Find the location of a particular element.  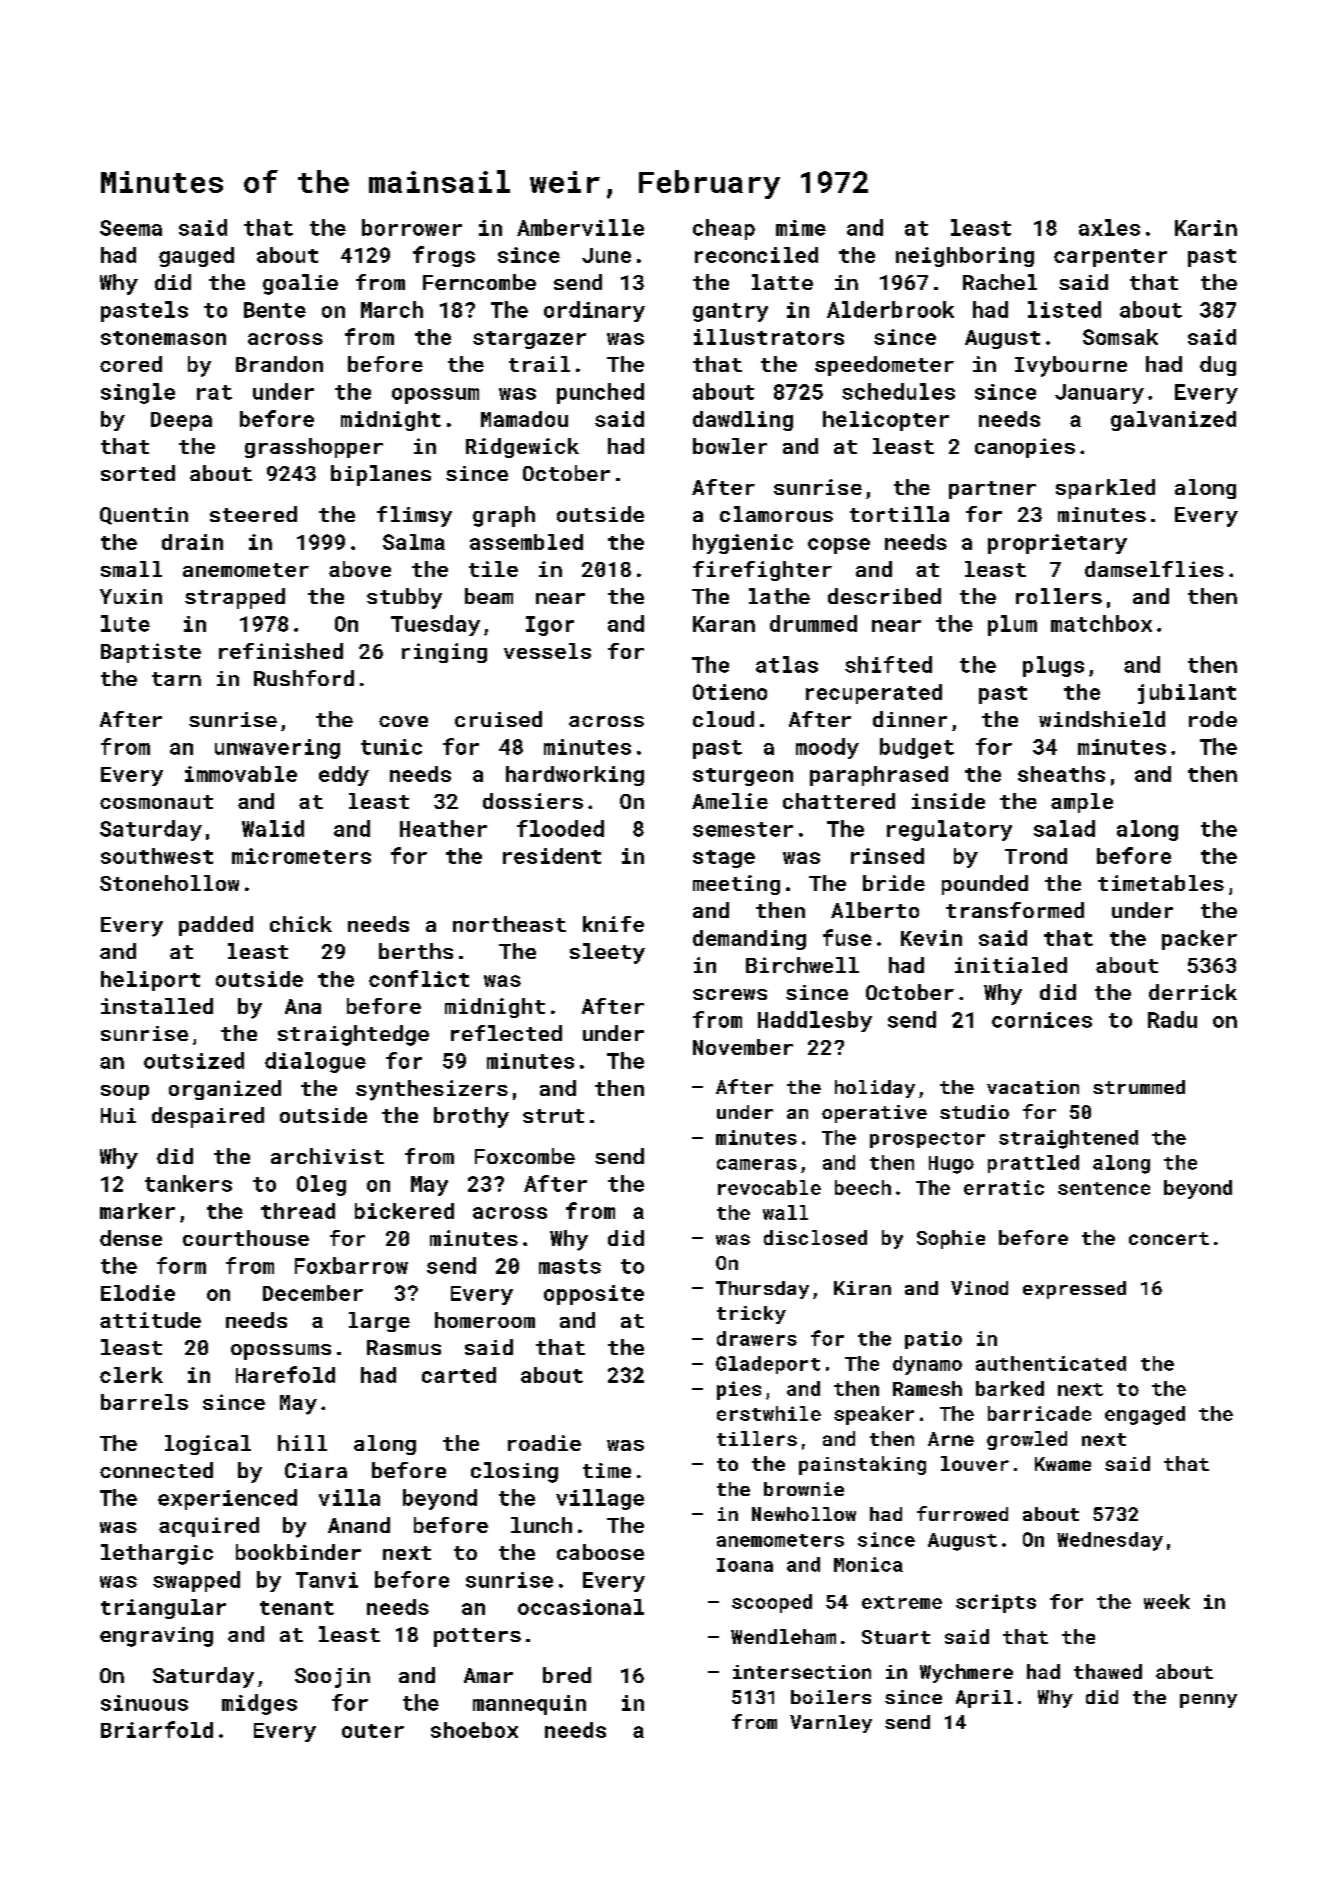

damselflies is located at coordinates (1154, 569).
